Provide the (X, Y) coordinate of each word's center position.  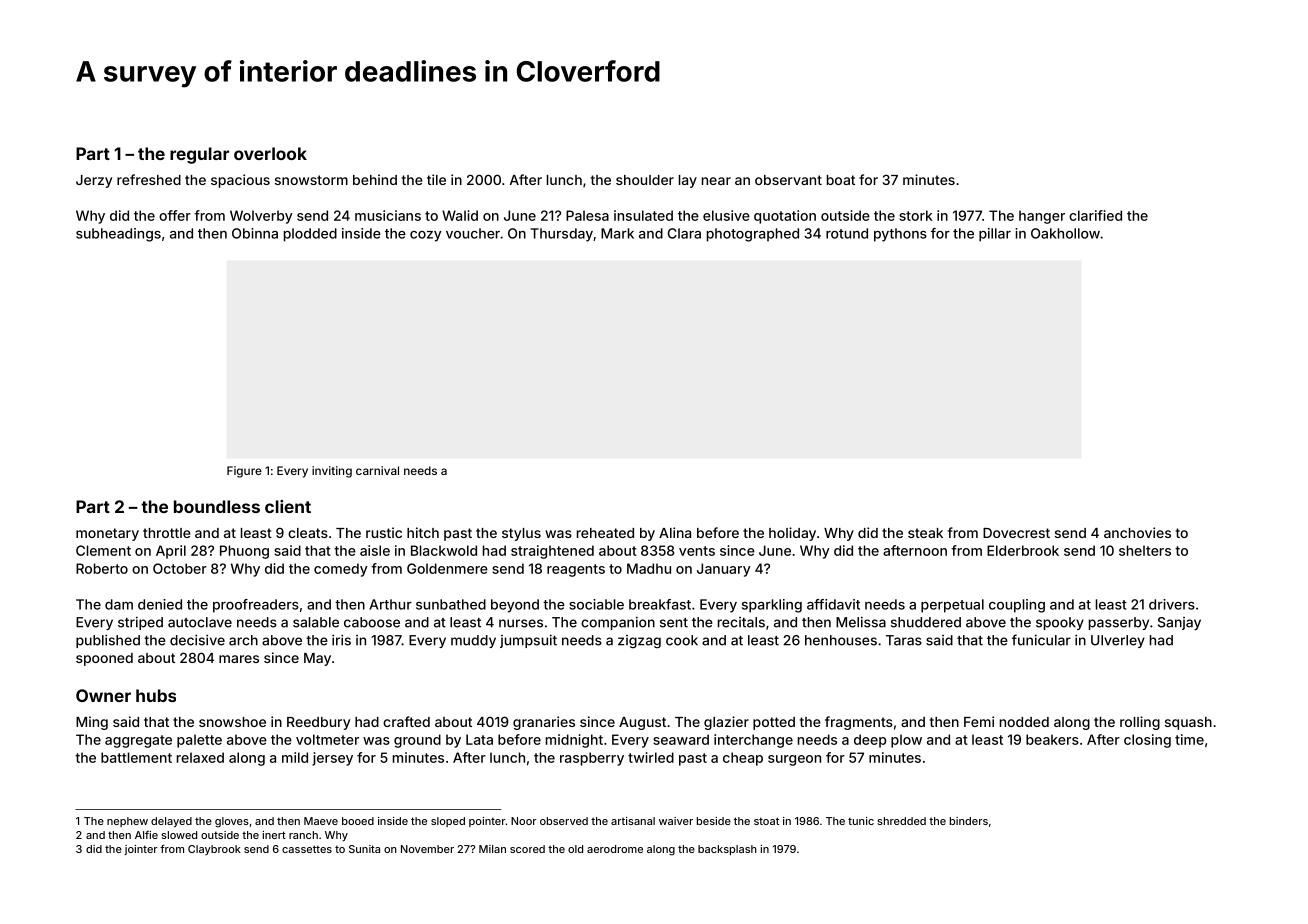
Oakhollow (1065, 233)
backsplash (727, 850)
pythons (900, 235)
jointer (140, 850)
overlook (270, 153)
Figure (244, 472)
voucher (473, 233)
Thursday (561, 235)
